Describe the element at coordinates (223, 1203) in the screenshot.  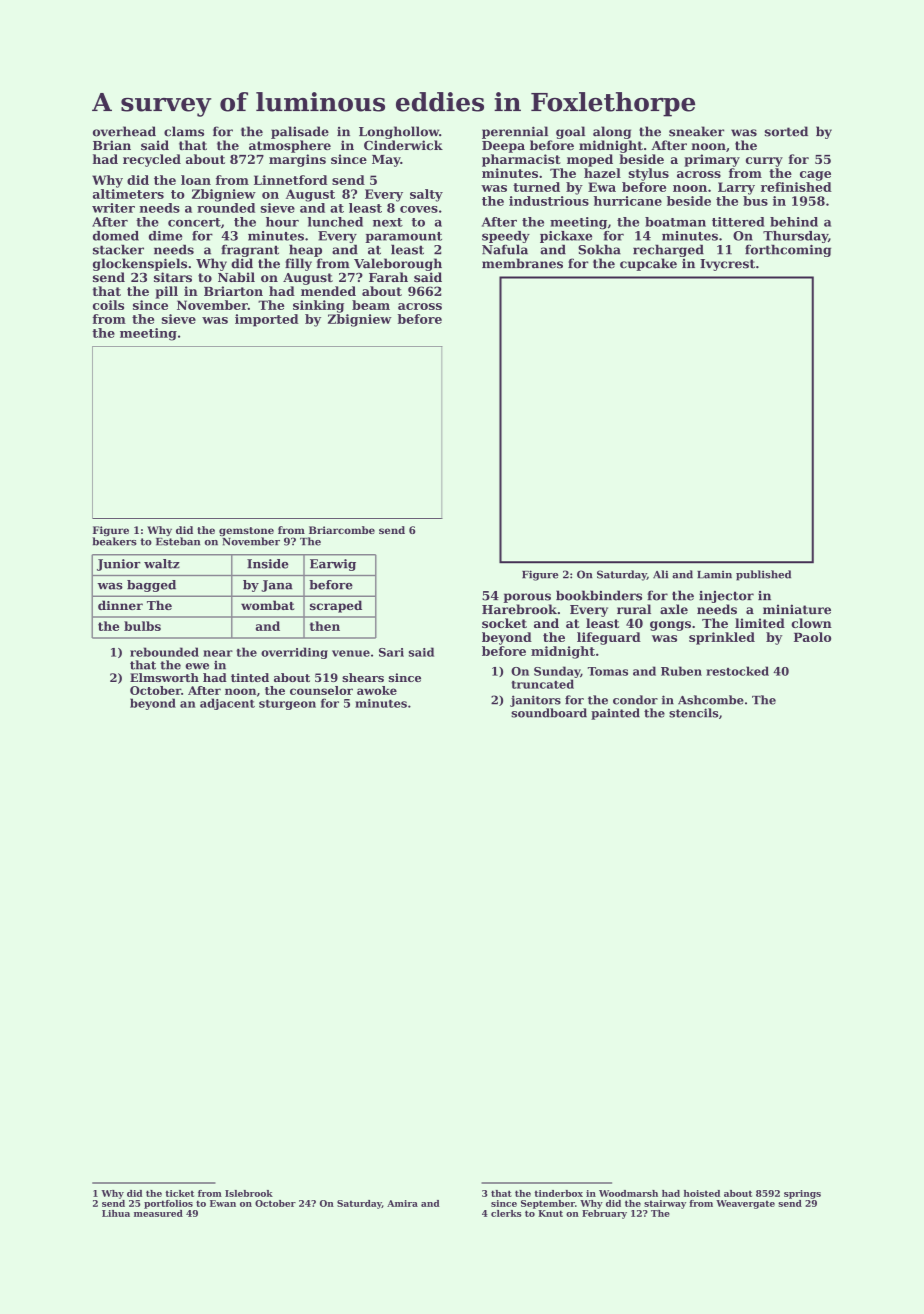
I see `Ewan` at that location.
